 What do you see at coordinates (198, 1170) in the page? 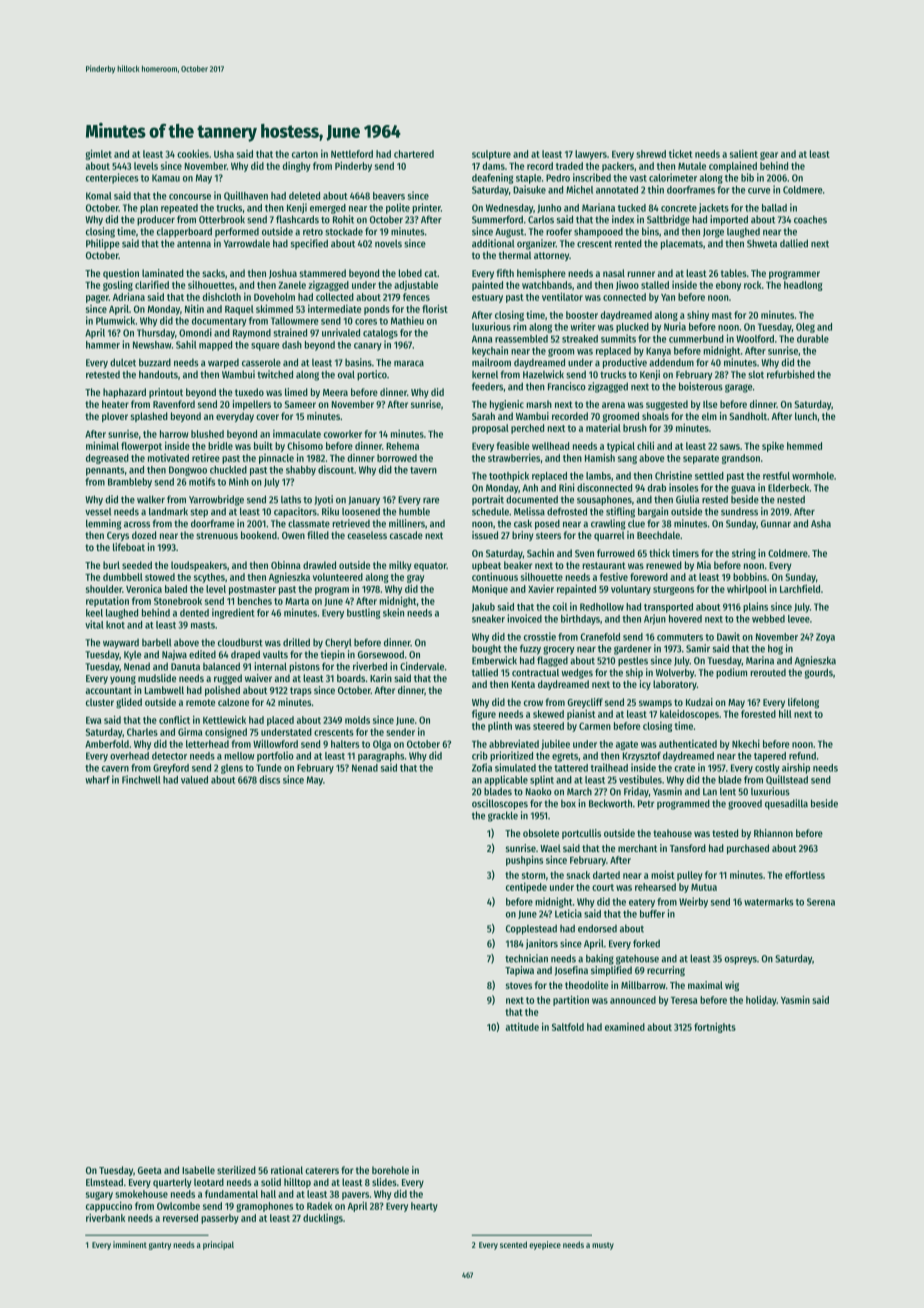
I see `Isabelle` at bounding box center [198, 1170].
